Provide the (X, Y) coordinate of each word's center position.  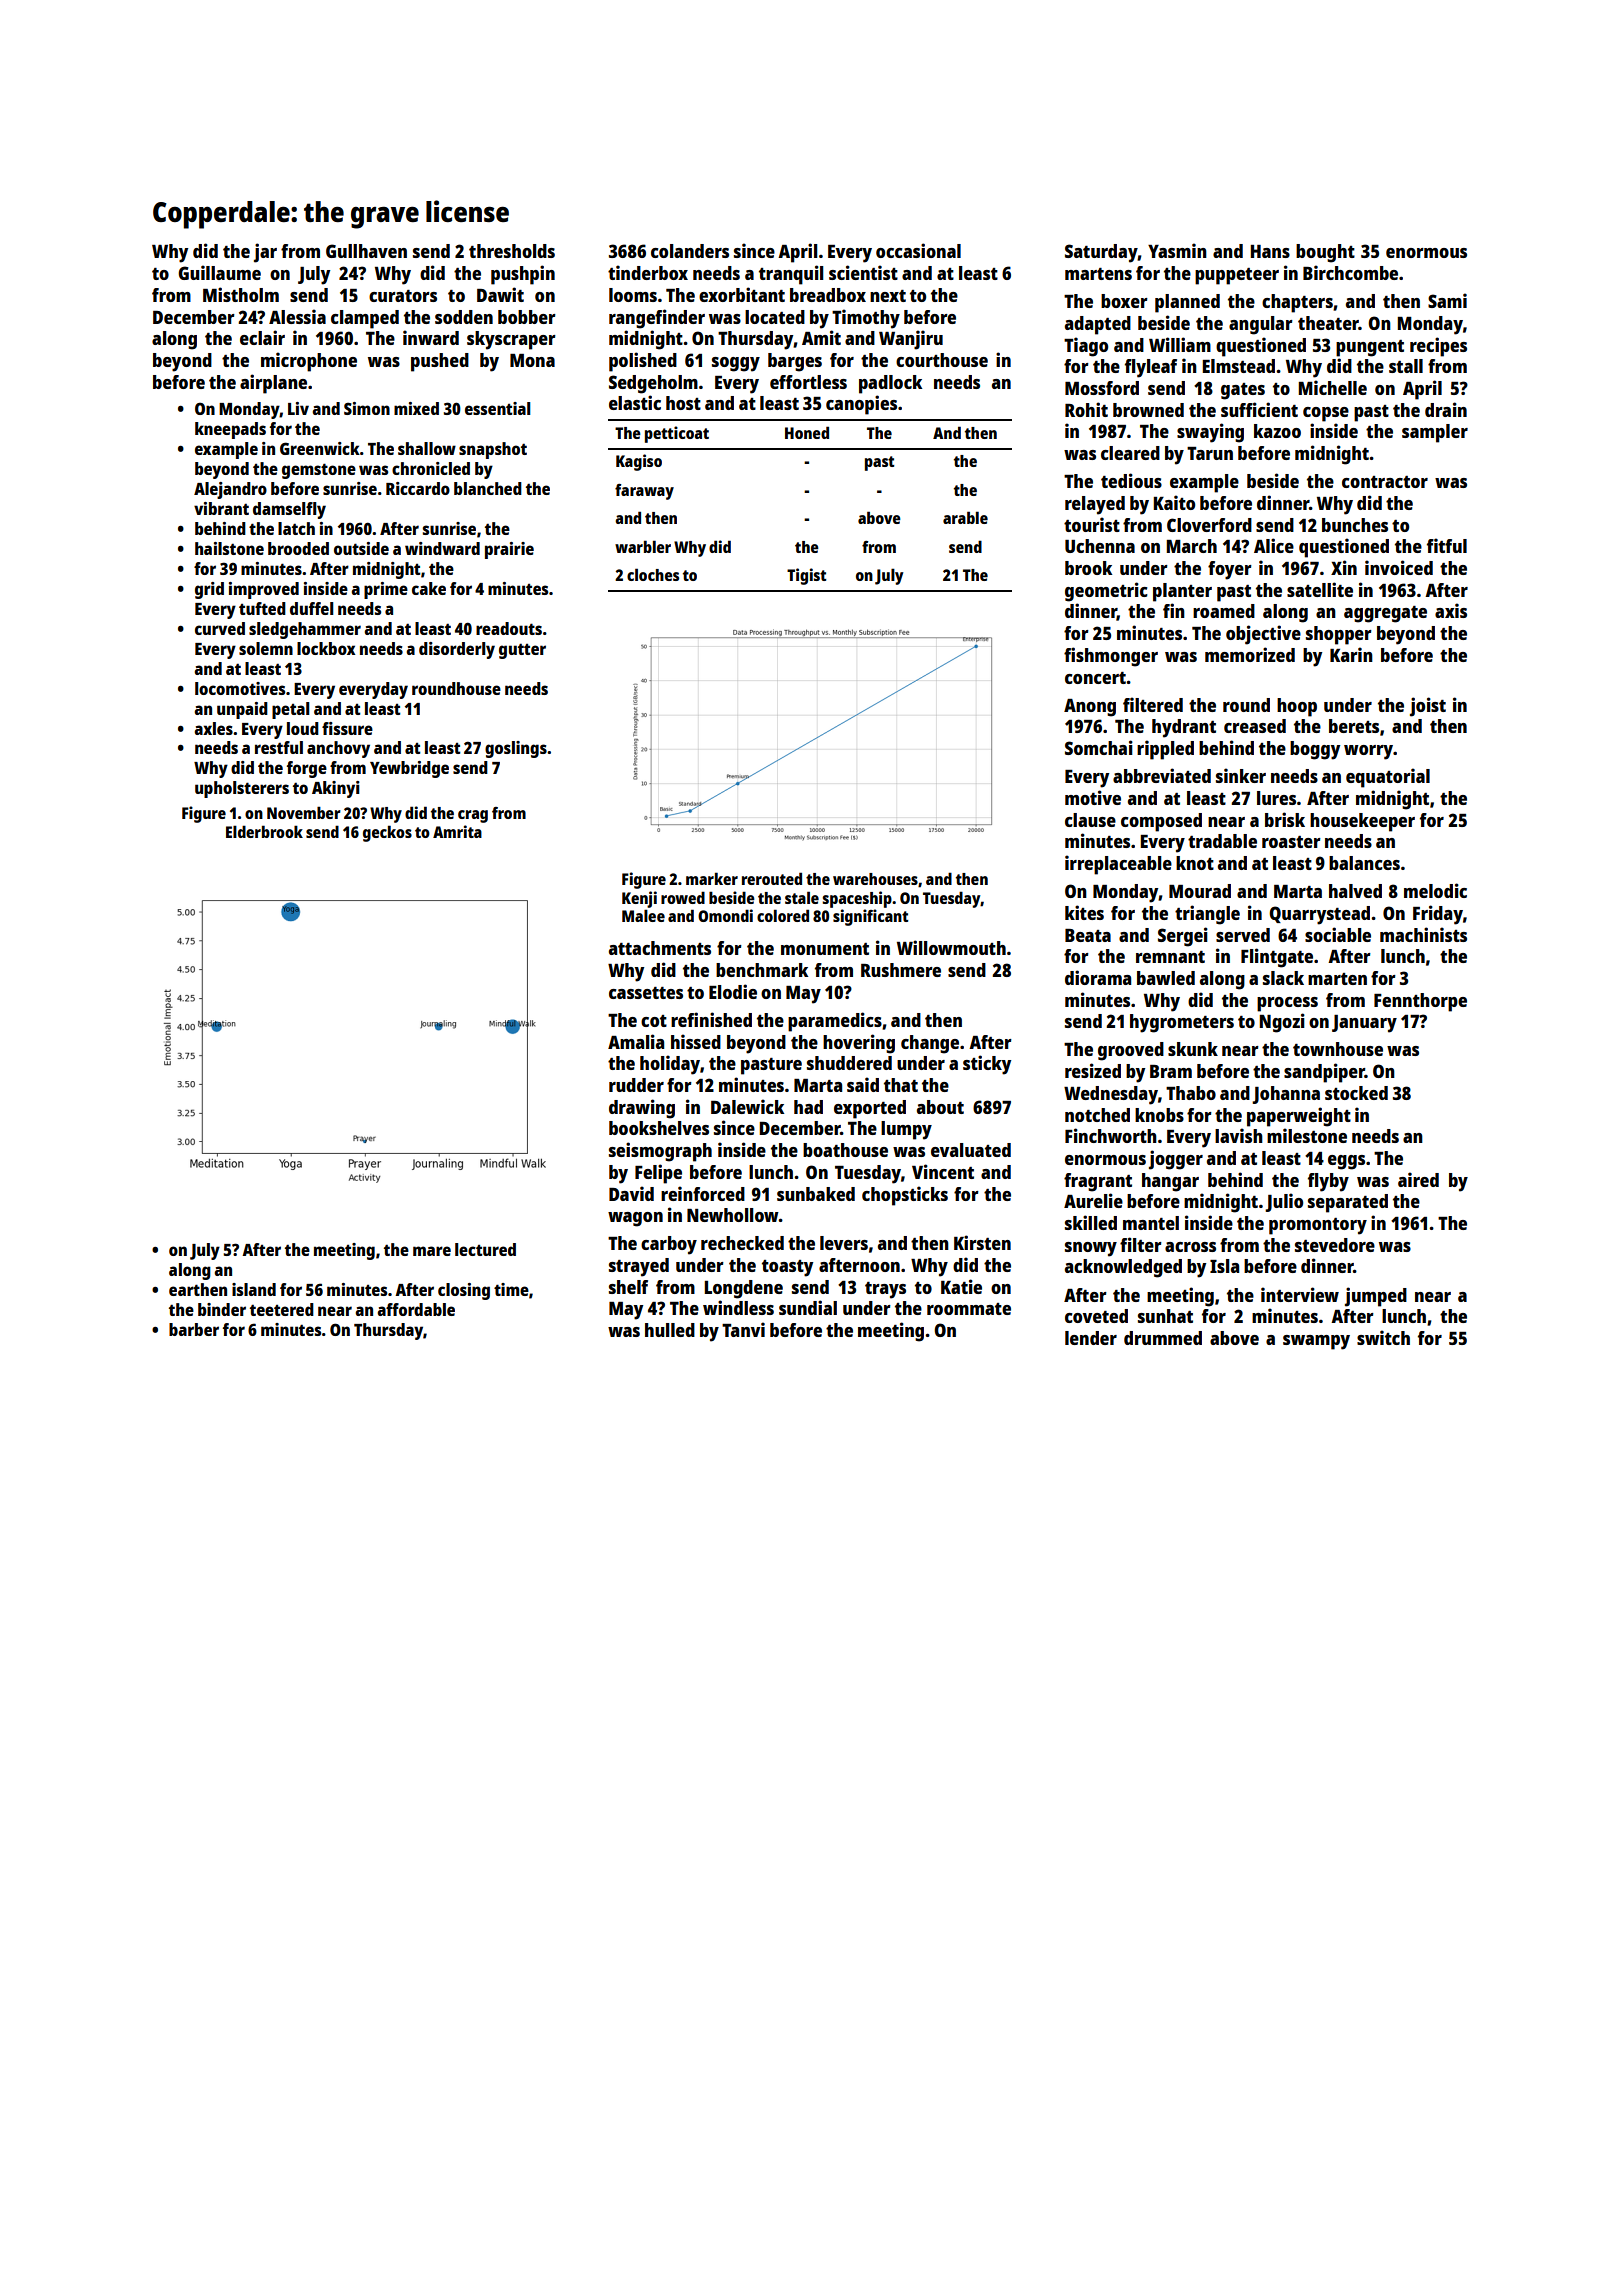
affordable (416, 1309)
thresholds (512, 251)
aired (1418, 1179)
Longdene (743, 1289)
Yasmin (1177, 250)
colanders (690, 251)
